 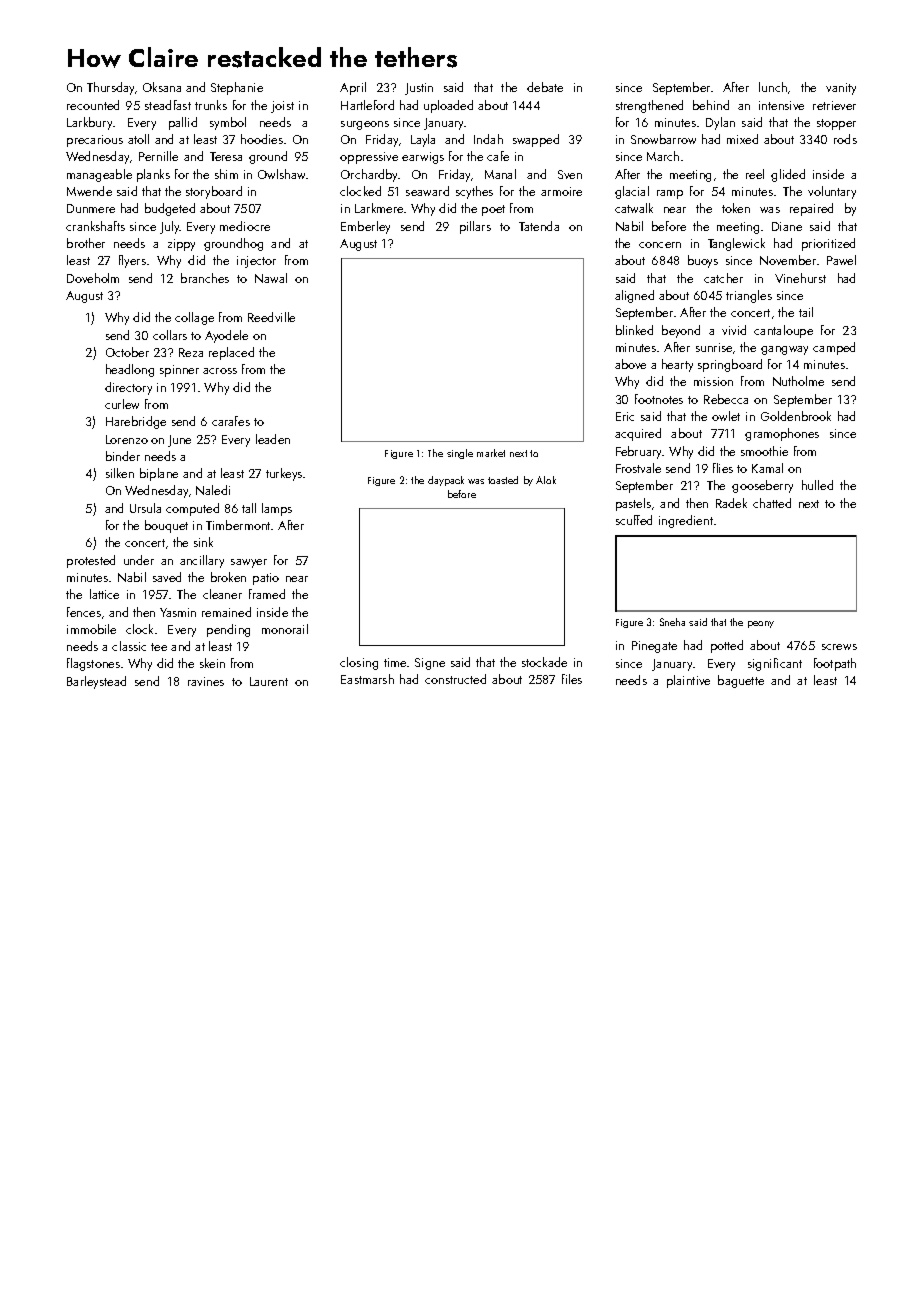 I want to click on gangway, so click(x=784, y=350).
